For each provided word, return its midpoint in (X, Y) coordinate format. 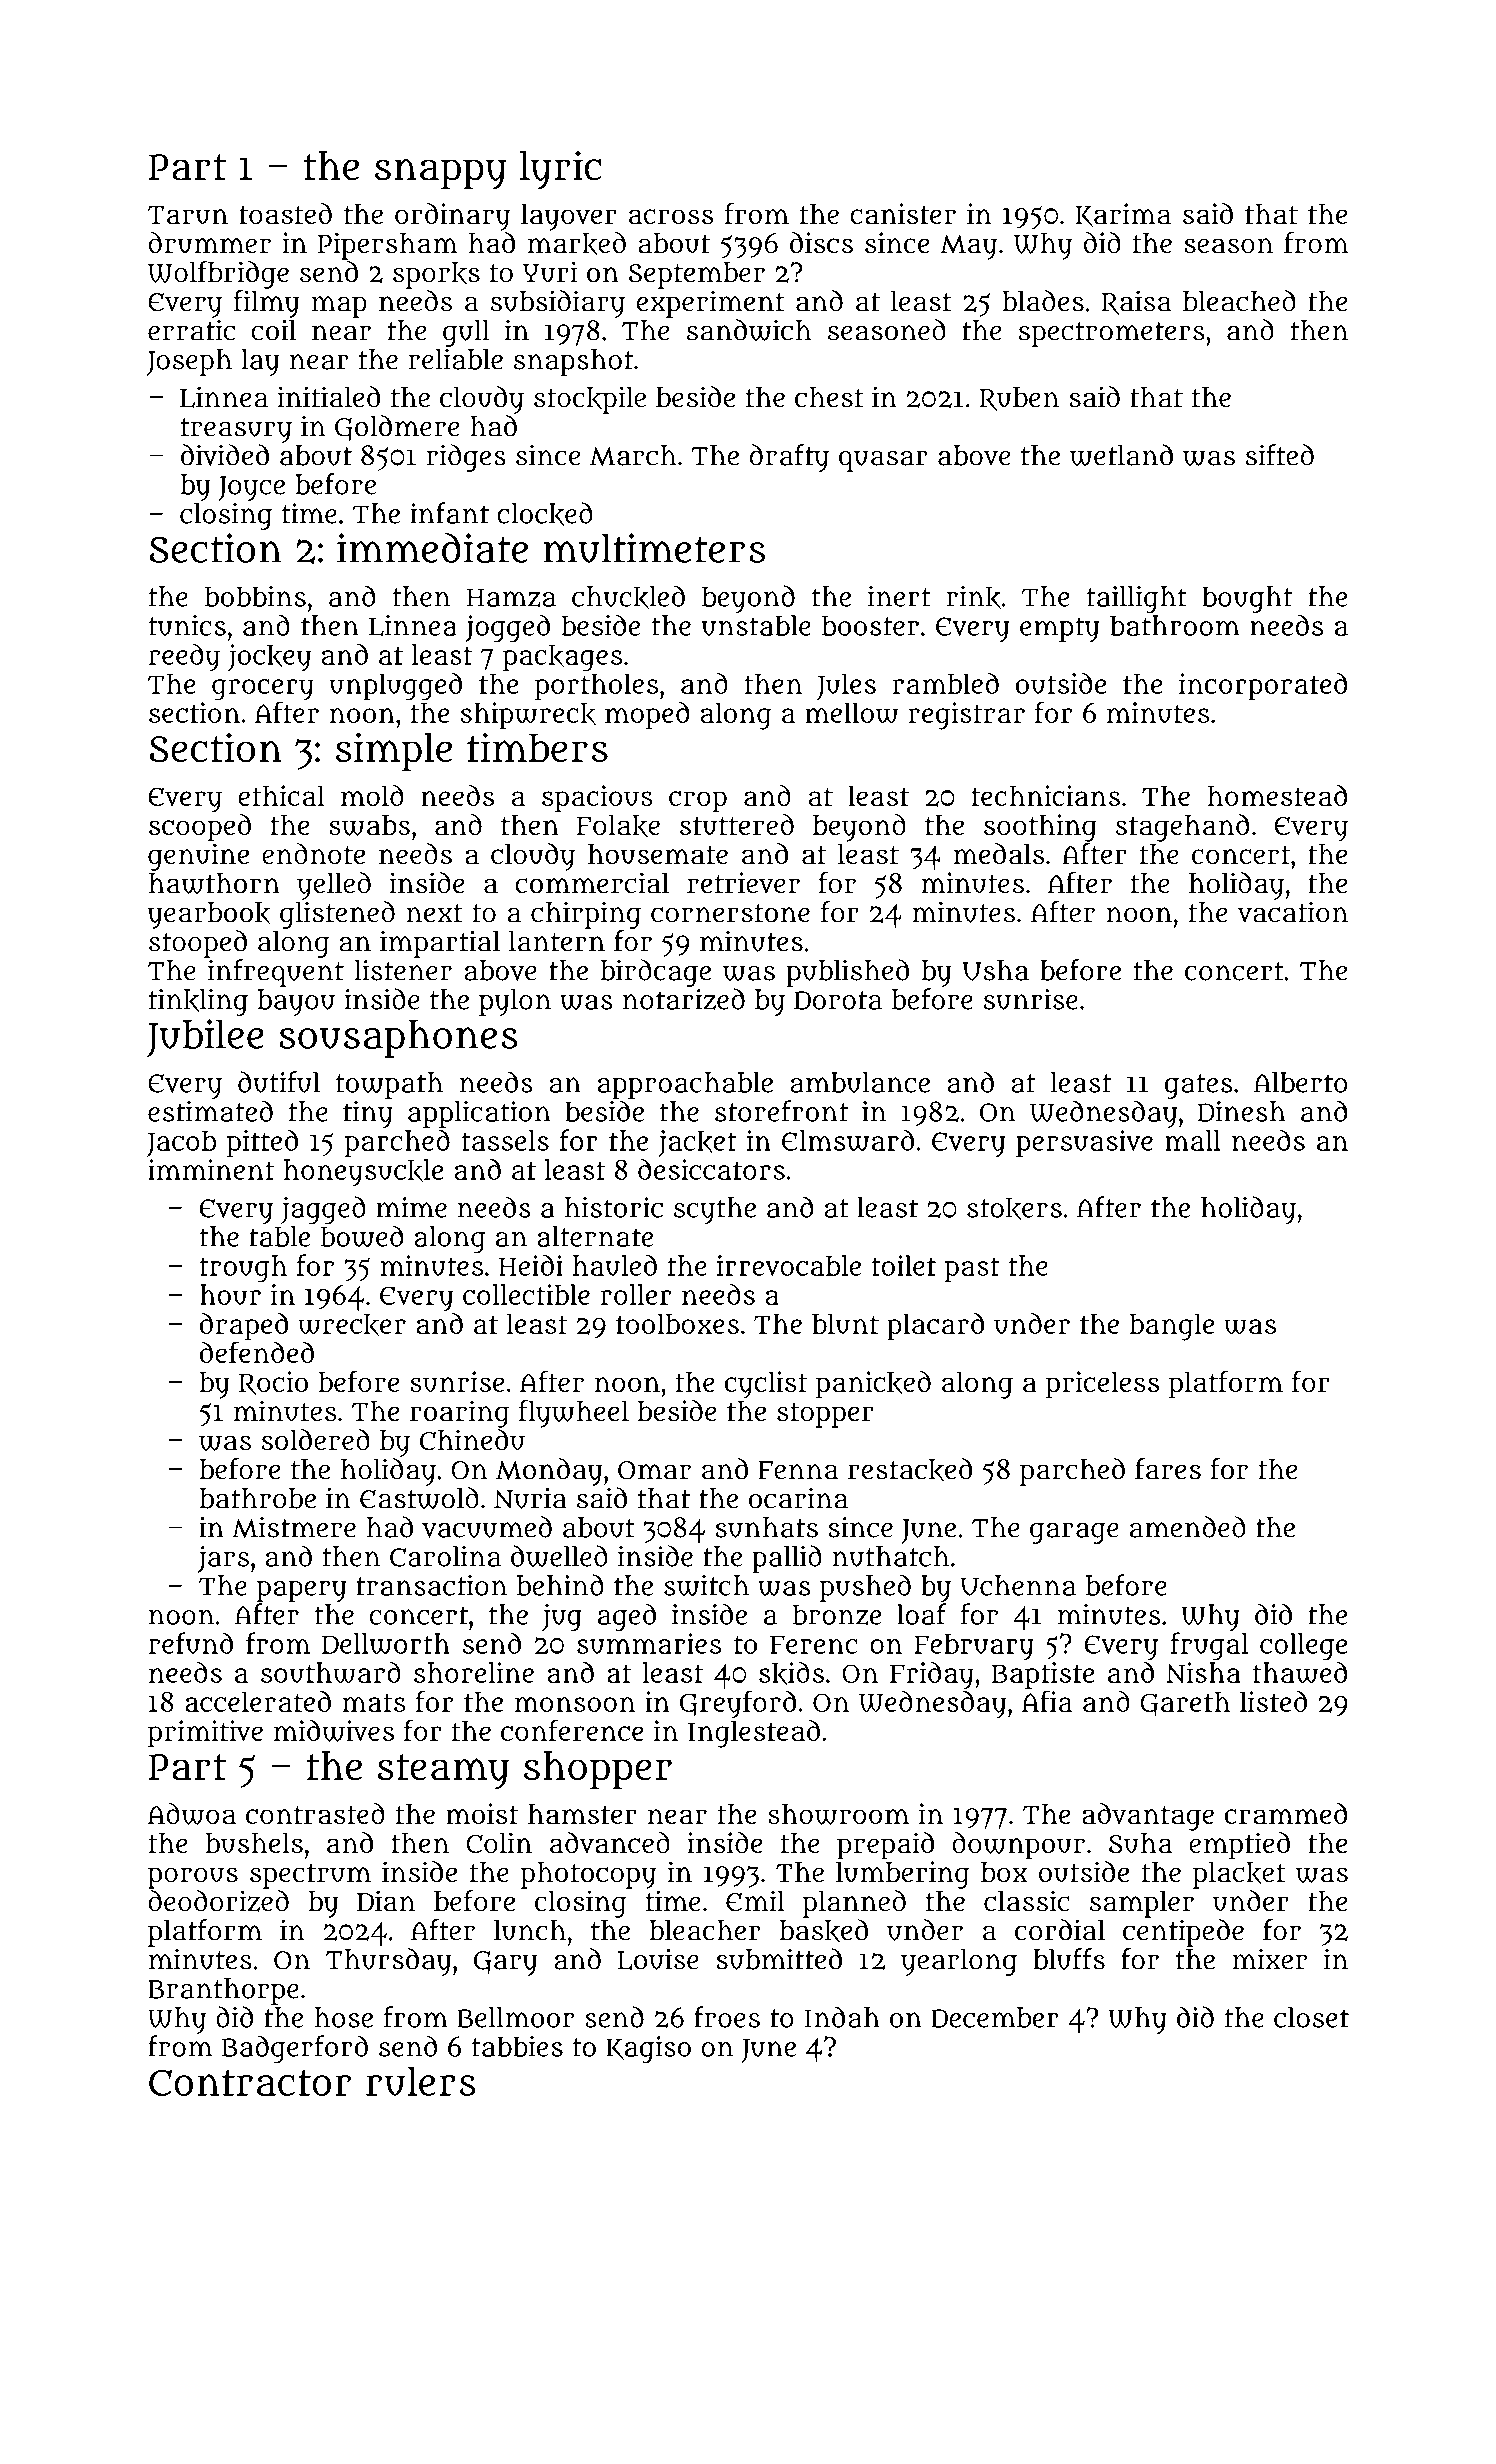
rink (974, 597)
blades (1043, 301)
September (696, 275)
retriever (743, 883)
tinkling (198, 1002)
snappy (441, 174)
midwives (334, 1731)
